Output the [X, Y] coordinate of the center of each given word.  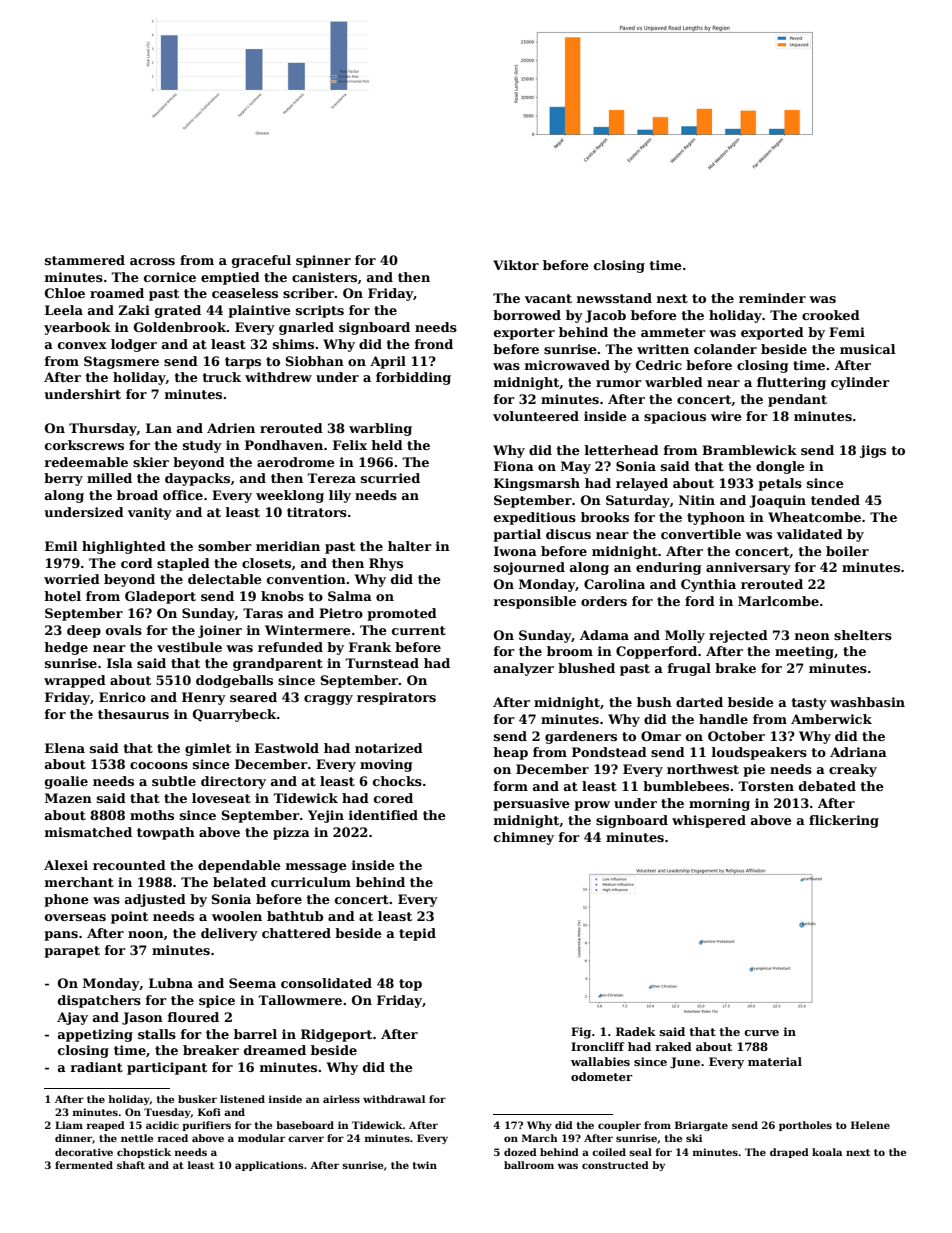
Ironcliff [597, 1046]
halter [410, 546]
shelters [863, 635]
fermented [84, 1165]
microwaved [567, 365]
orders [604, 601]
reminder [772, 298]
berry [63, 479]
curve [761, 1033]
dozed [520, 1152]
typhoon [716, 518]
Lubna [171, 983]
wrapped [75, 681]
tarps [243, 363]
